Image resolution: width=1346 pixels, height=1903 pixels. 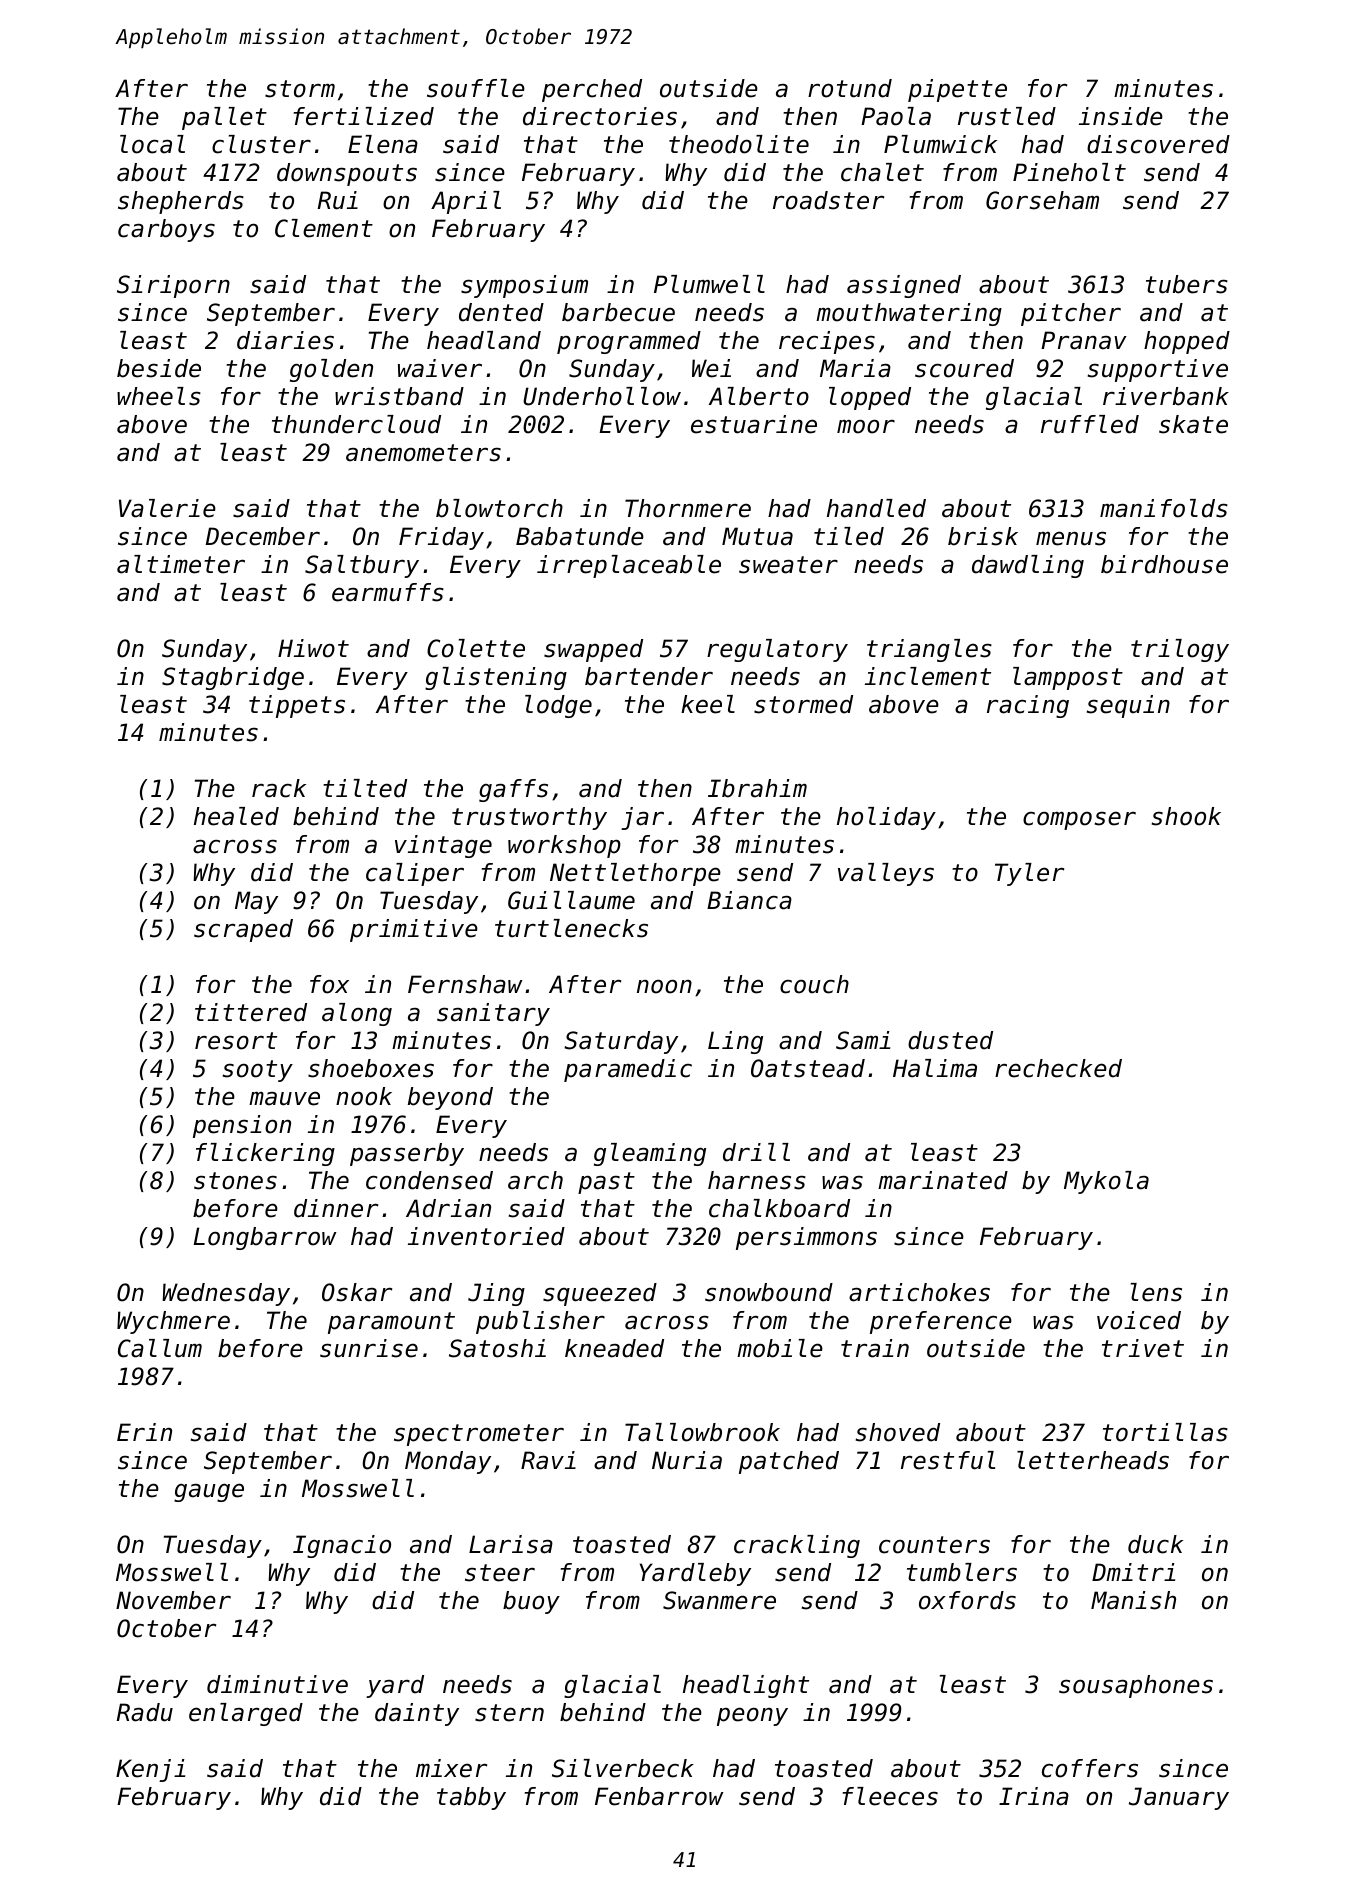 What do you see at coordinates (160, 1348) in the page?
I see `Callum` at bounding box center [160, 1348].
